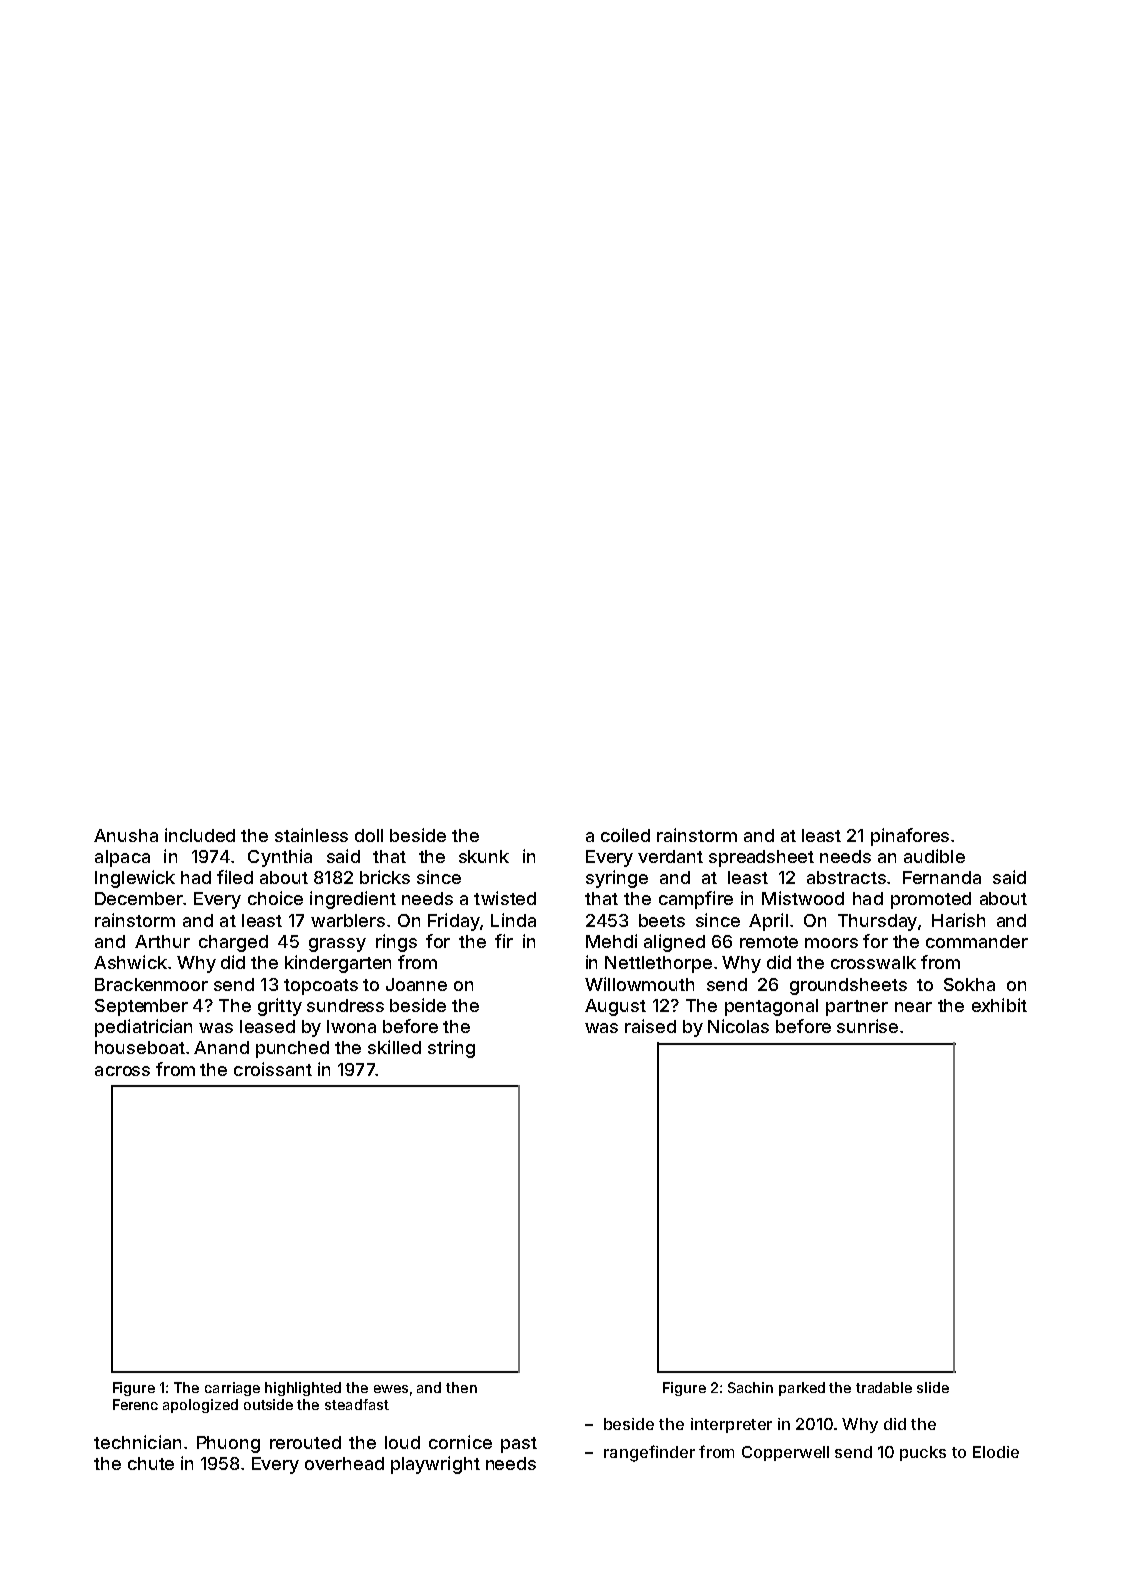 The width and height of the image is (1122, 1586). What do you see at coordinates (750, 1387) in the image?
I see `Sachin` at bounding box center [750, 1387].
